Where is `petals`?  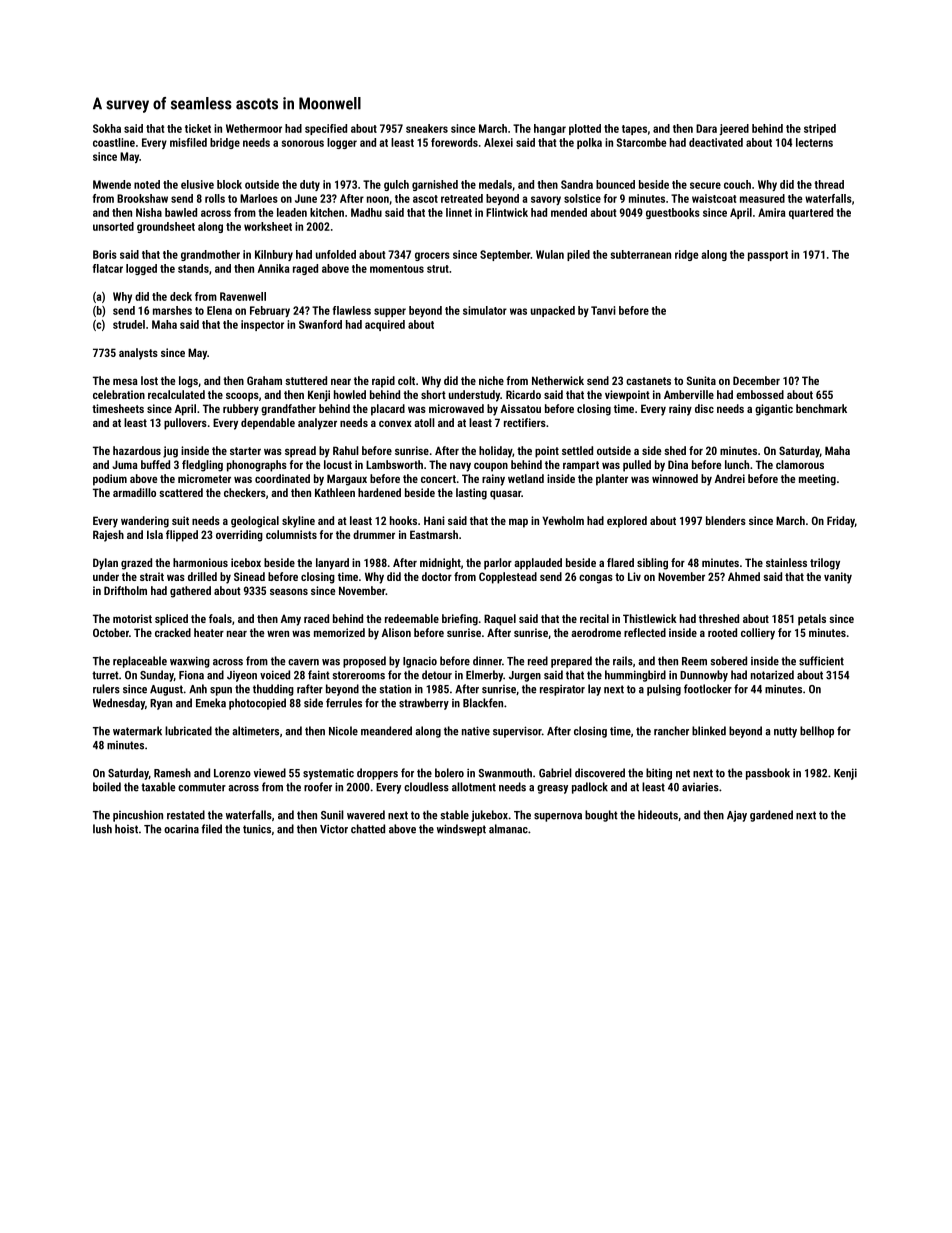 petals is located at coordinates (812, 620).
